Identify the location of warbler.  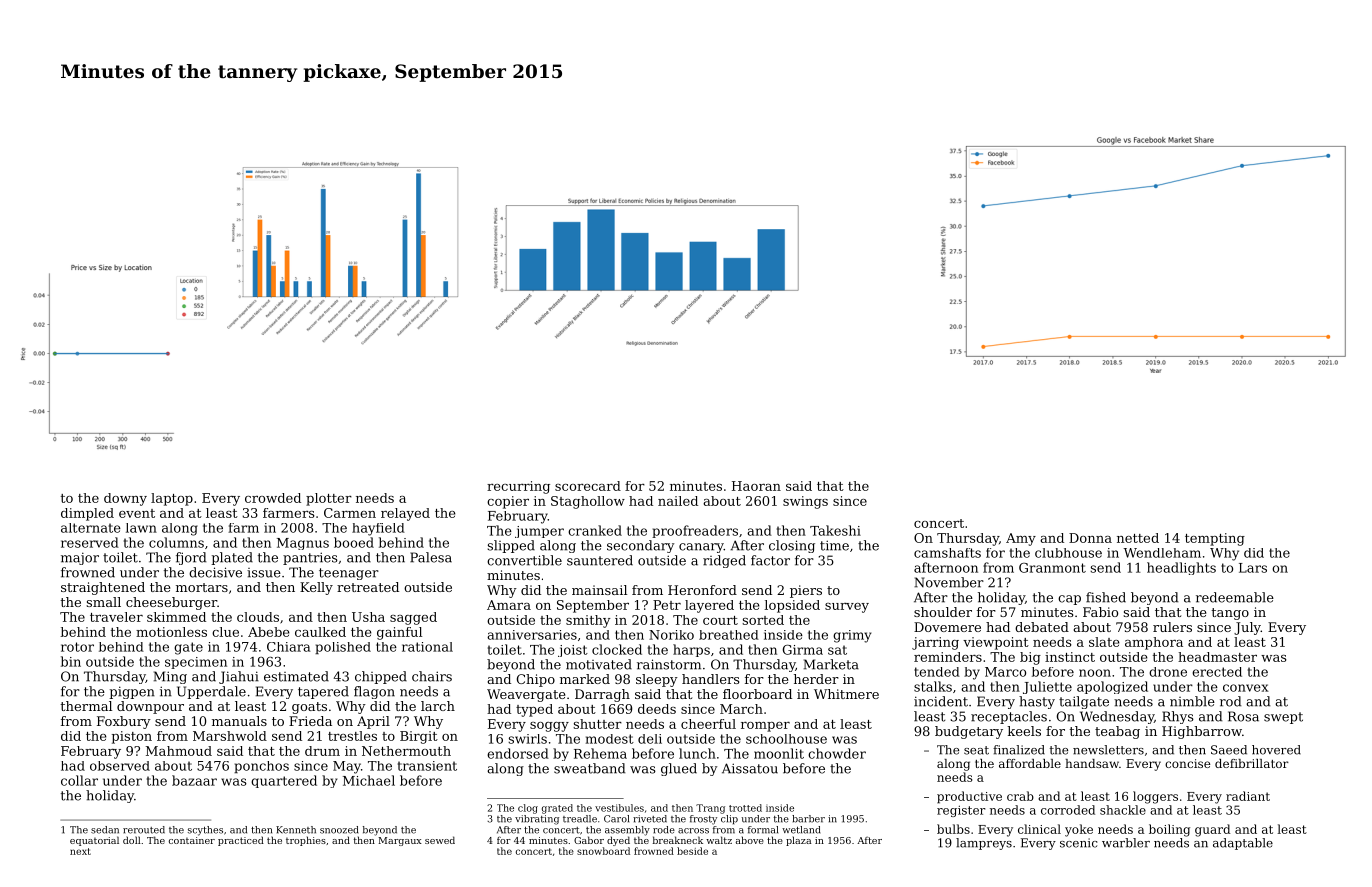
(1126, 843).
